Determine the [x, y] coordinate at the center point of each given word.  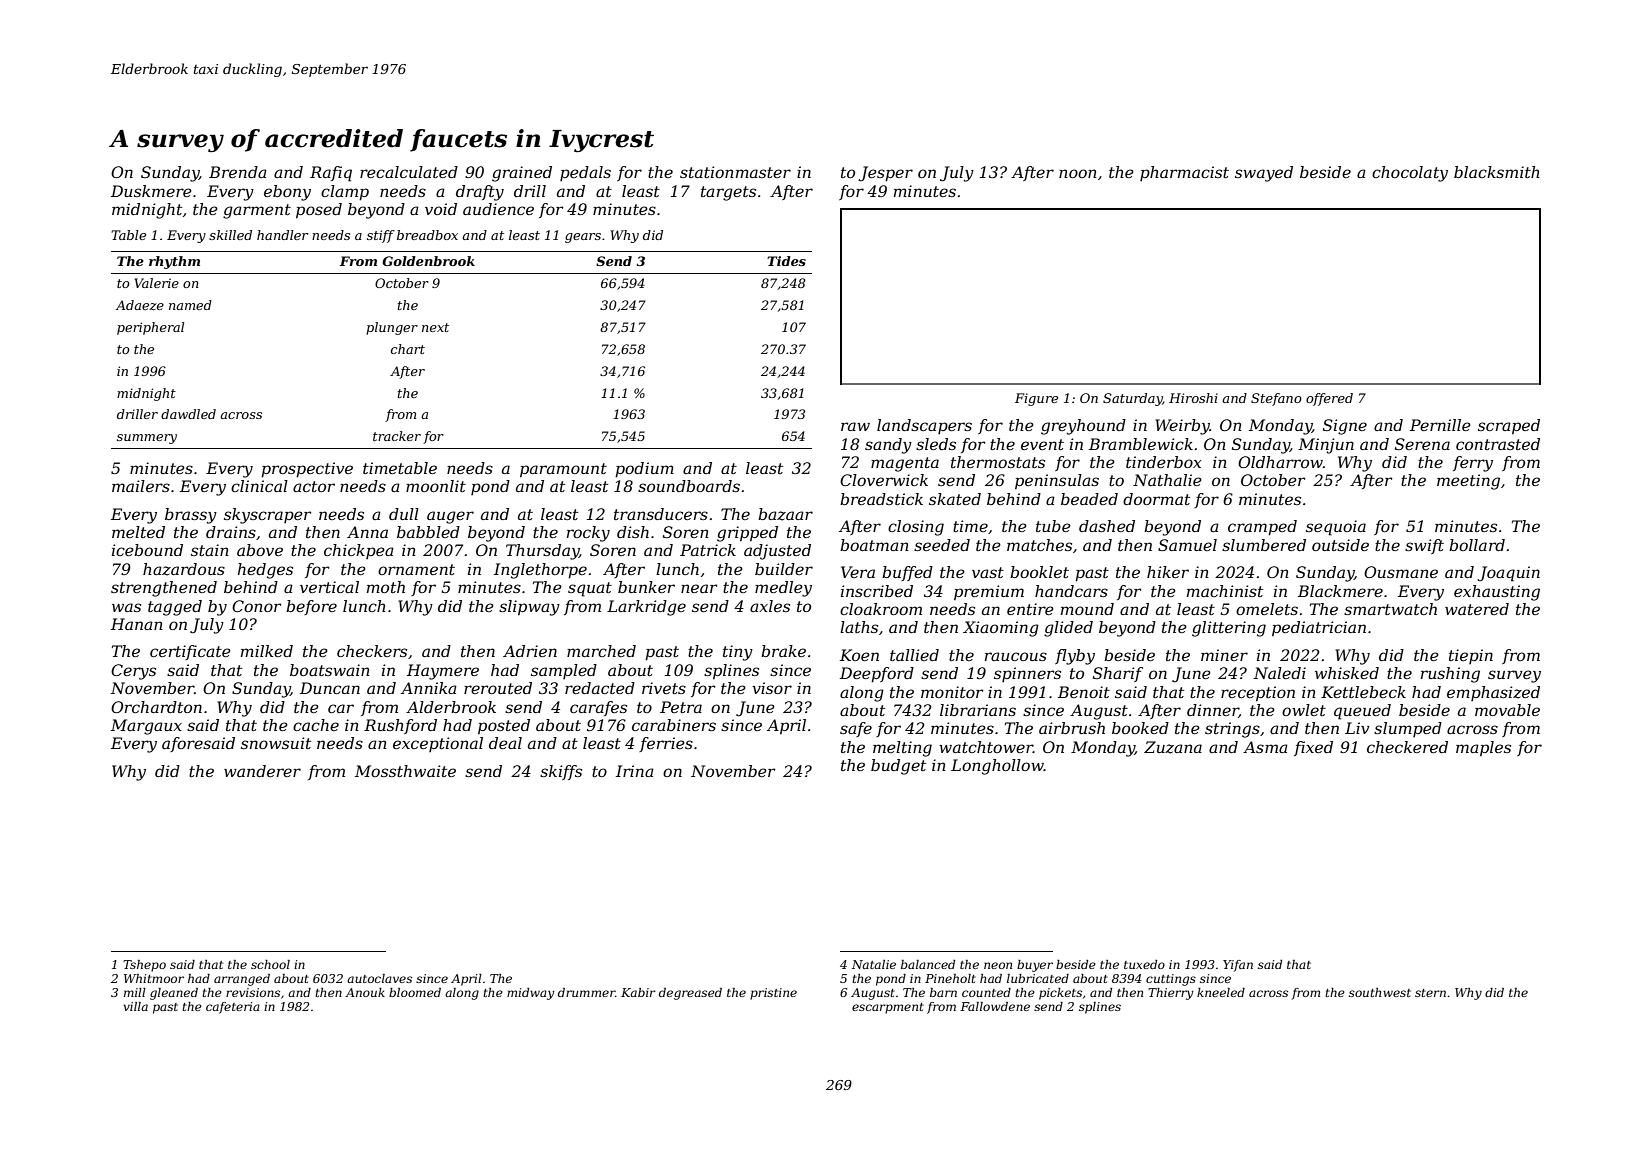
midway [530, 994]
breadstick [881, 499]
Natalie [874, 964]
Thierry [1170, 994]
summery [147, 439]
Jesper [885, 174]
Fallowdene [995, 1006]
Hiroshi [1193, 398]
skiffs [561, 772]
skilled [230, 235]
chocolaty [1410, 174]
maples [1483, 749]
